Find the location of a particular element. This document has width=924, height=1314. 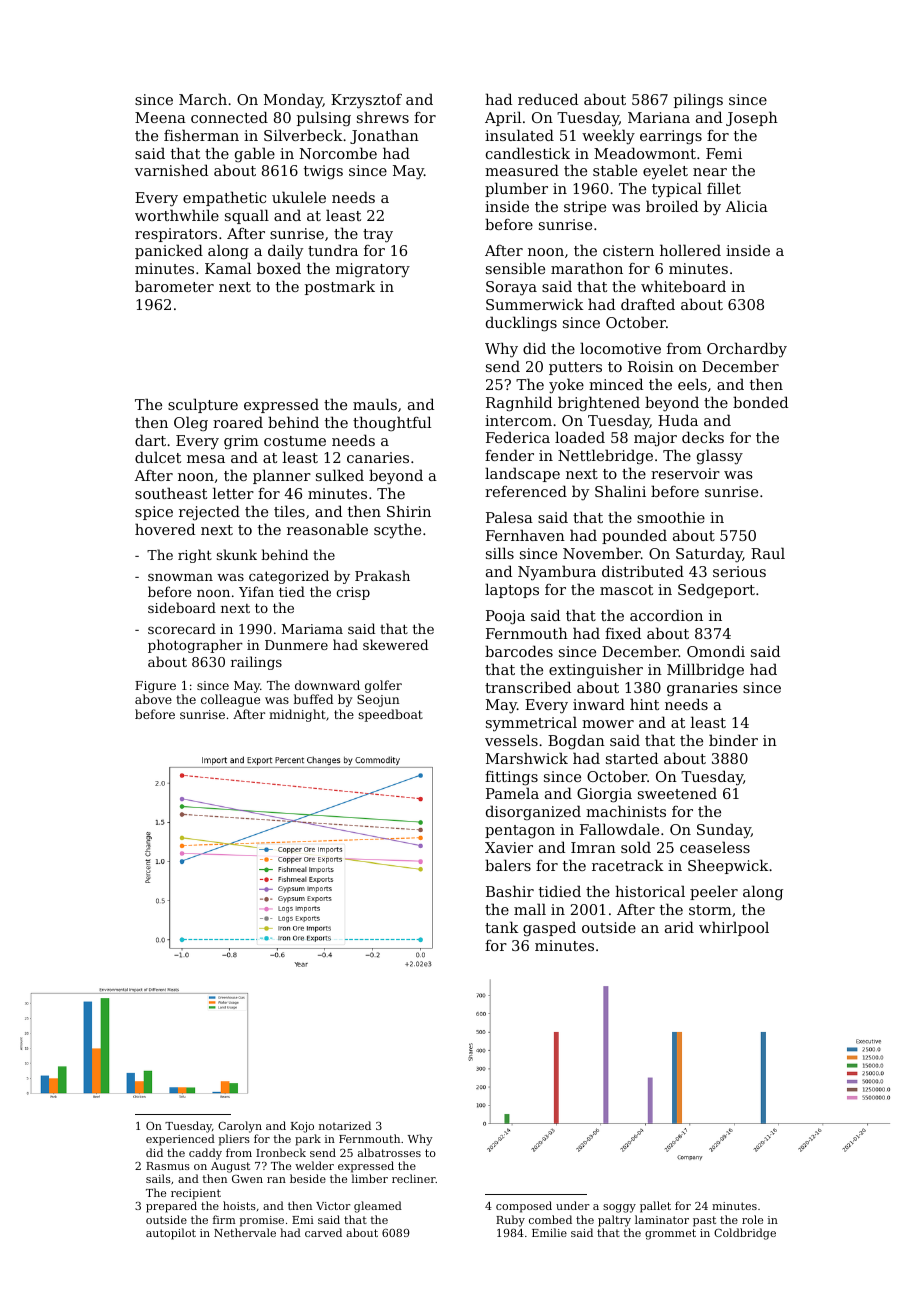

sensible is located at coordinates (515, 268).
